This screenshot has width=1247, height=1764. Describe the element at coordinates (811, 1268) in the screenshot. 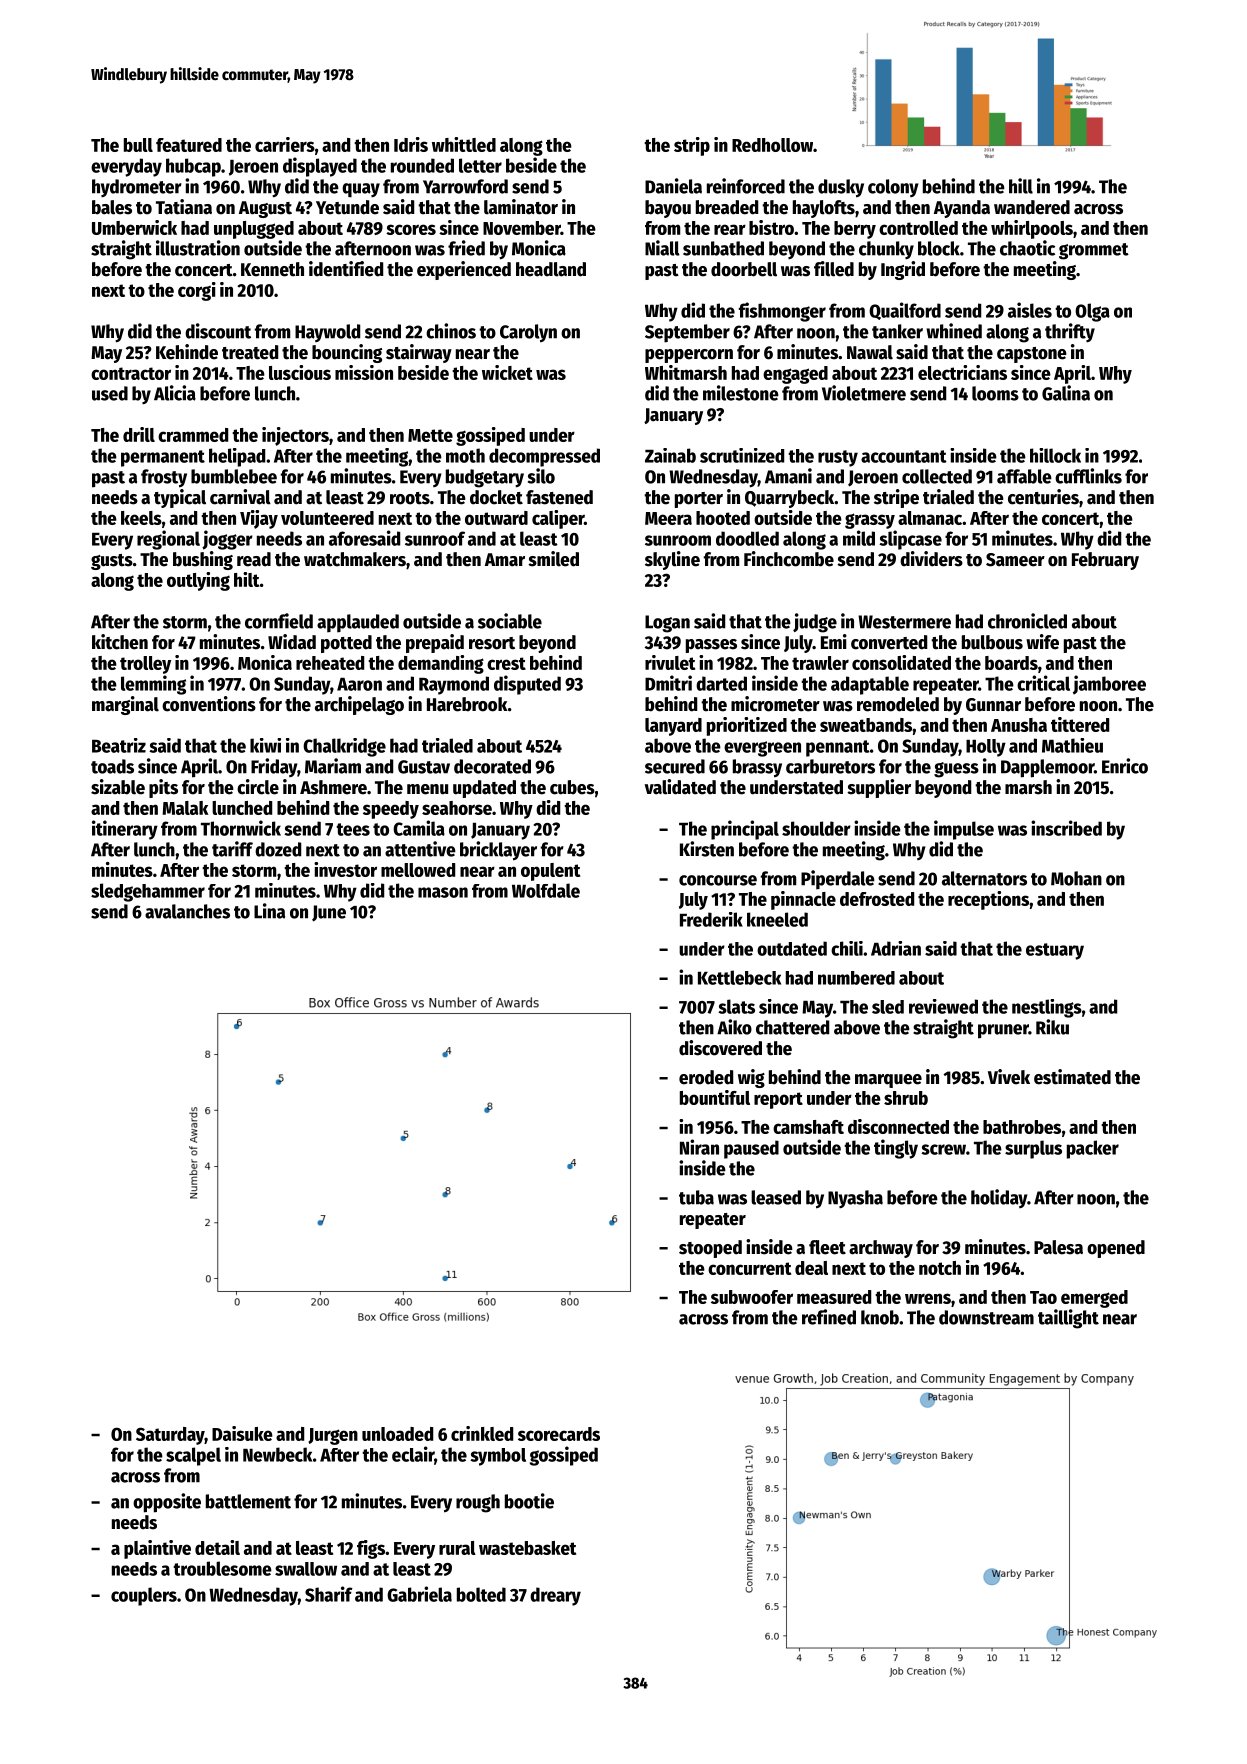

I see `deal` at that location.
